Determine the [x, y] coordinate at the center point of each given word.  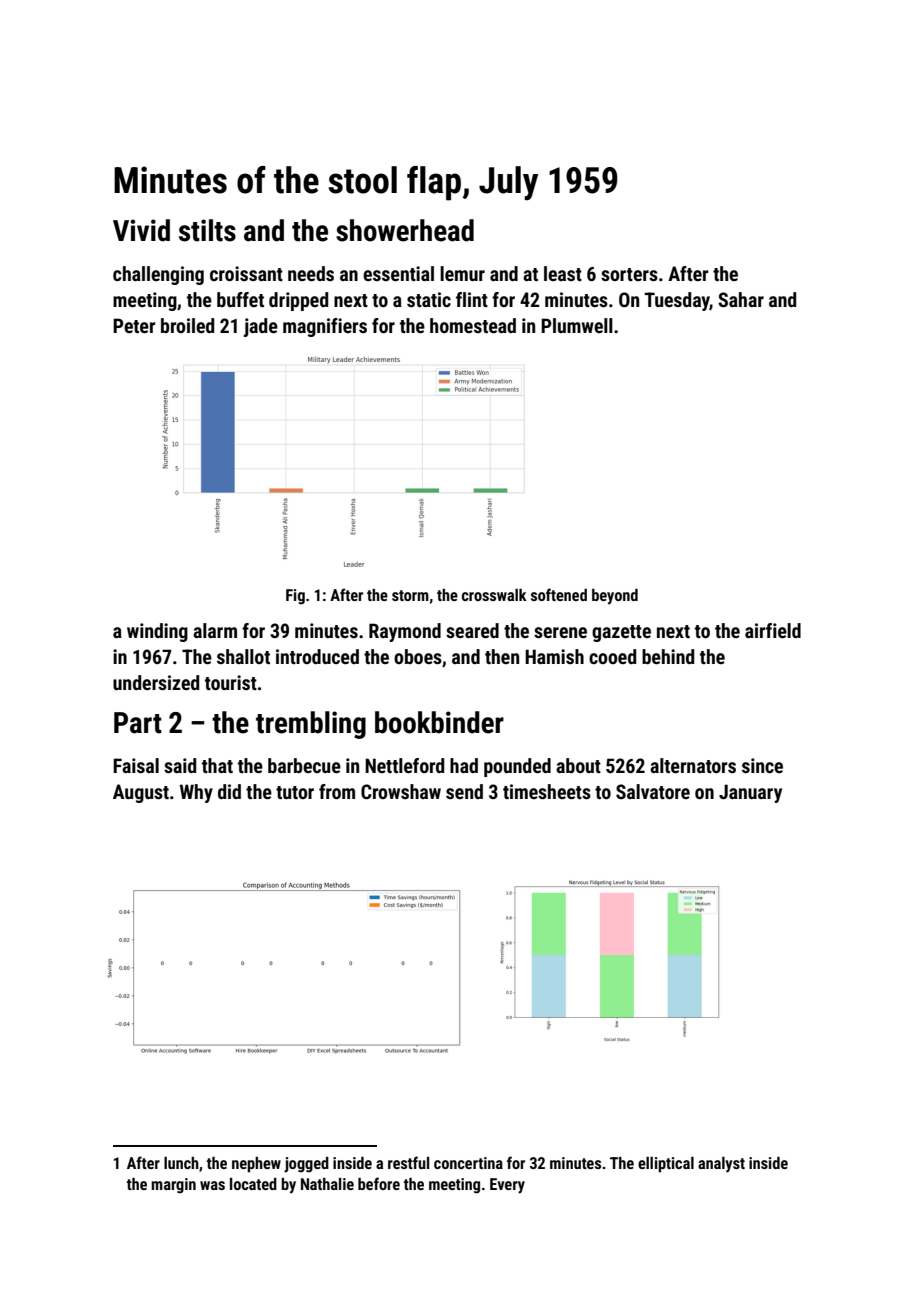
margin [173, 1186]
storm [410, 595]
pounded [517, 767]
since [762, 765]
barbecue [304, 765]
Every [507, 1186]
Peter [134, 325]
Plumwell [577, 325]
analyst [721, 1165]
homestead [473, 325]
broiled [187, 325]
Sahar [741, 299]
